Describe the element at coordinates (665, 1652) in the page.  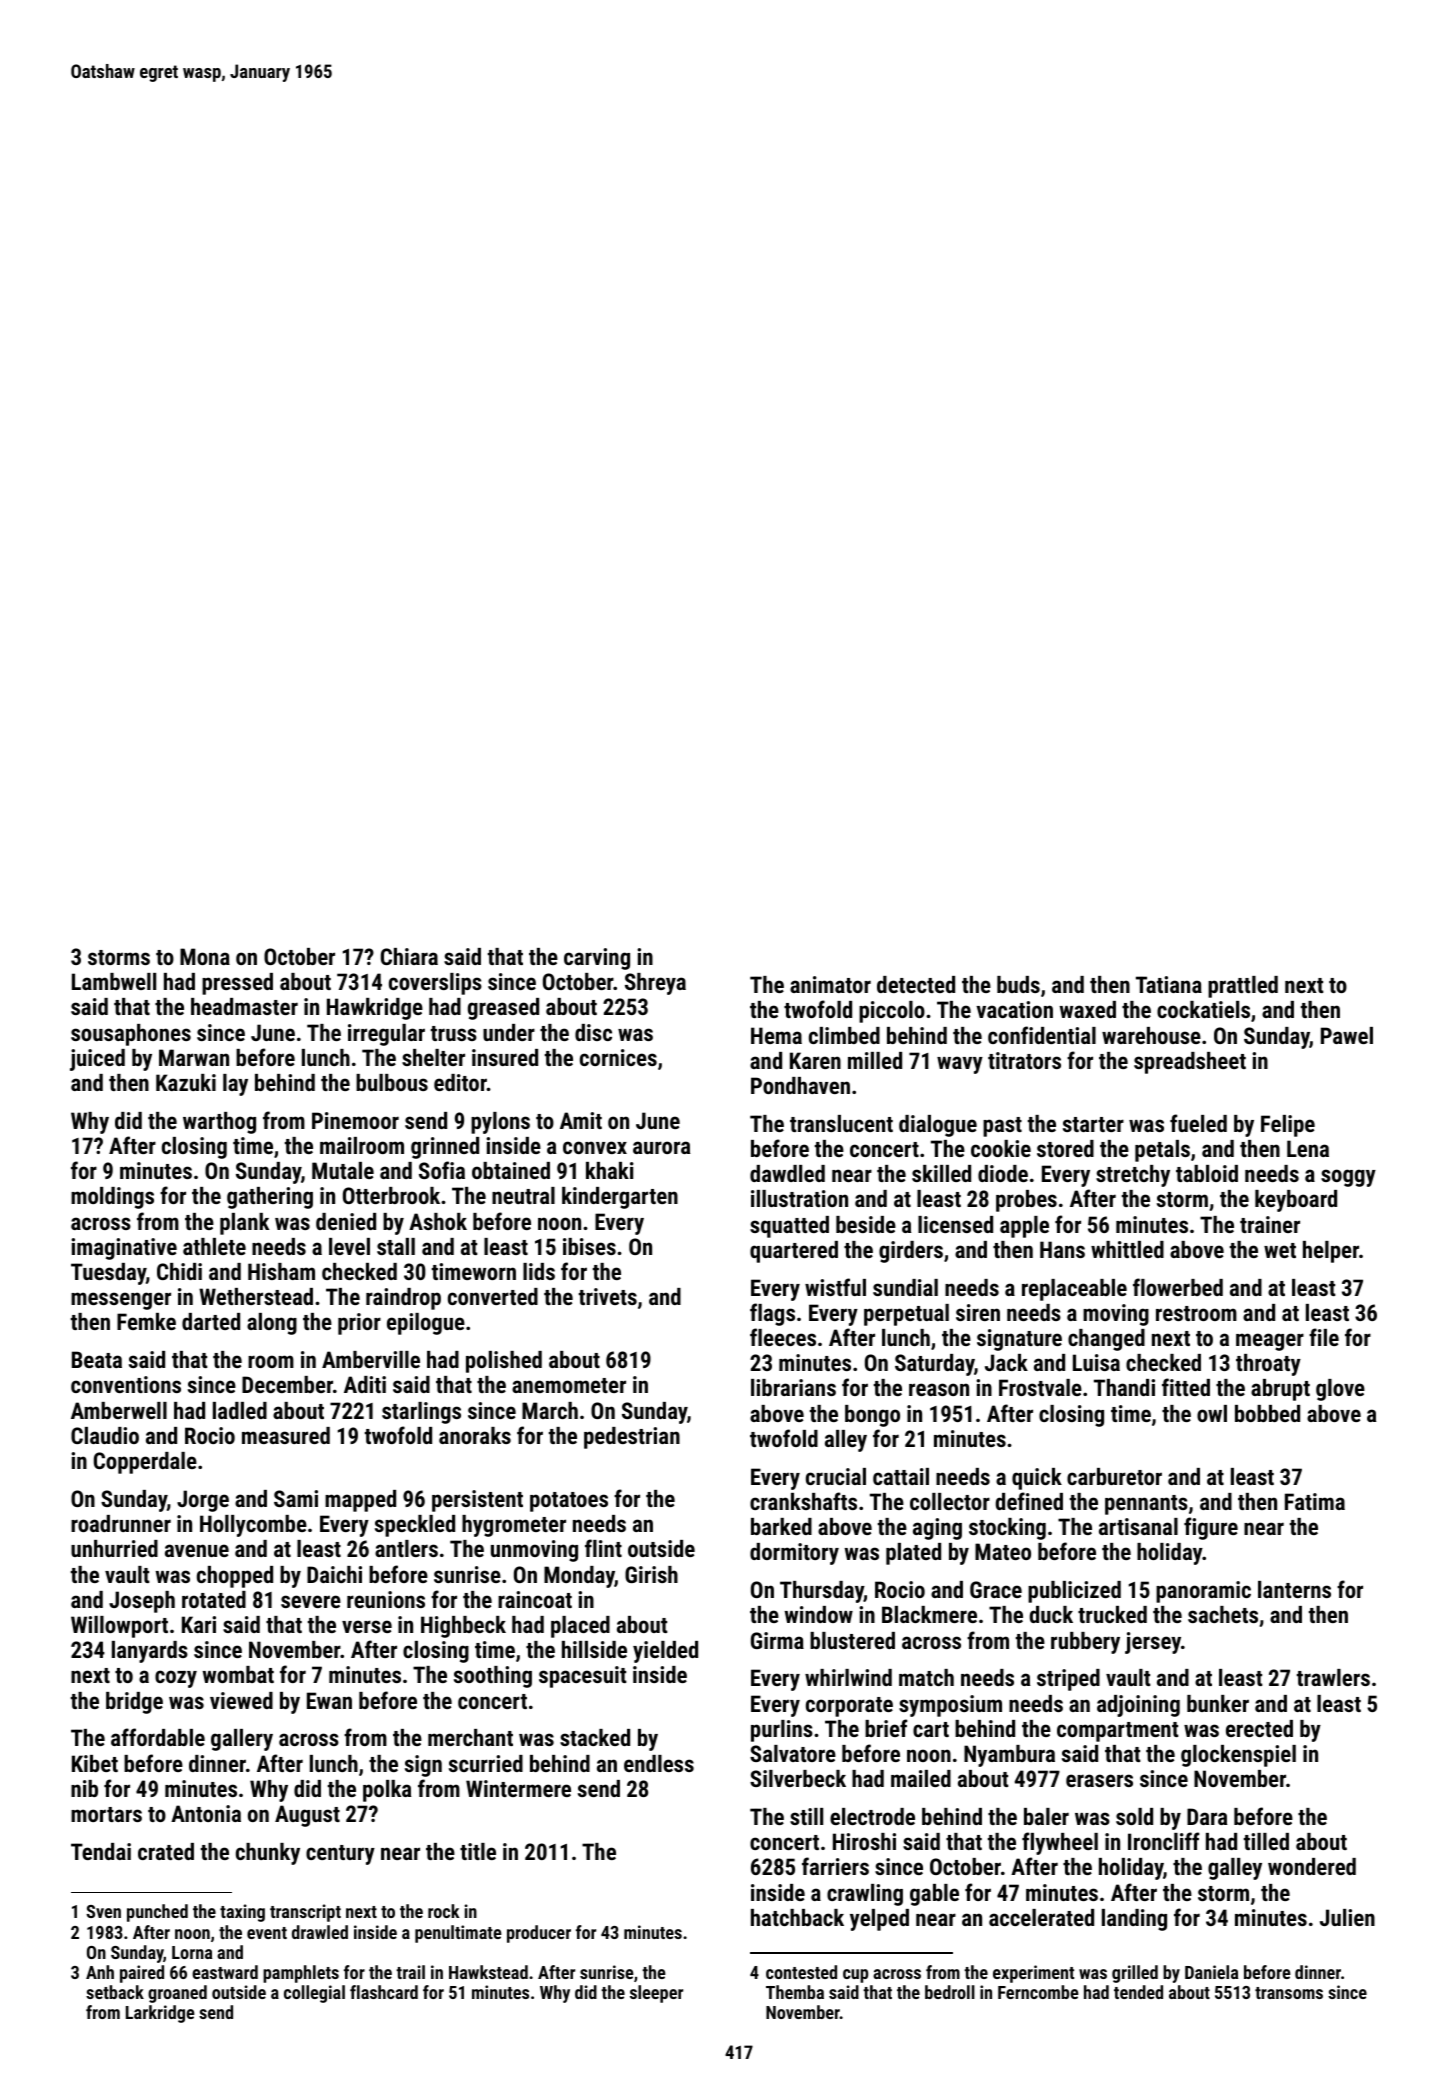
I see `yielded` at that location.
